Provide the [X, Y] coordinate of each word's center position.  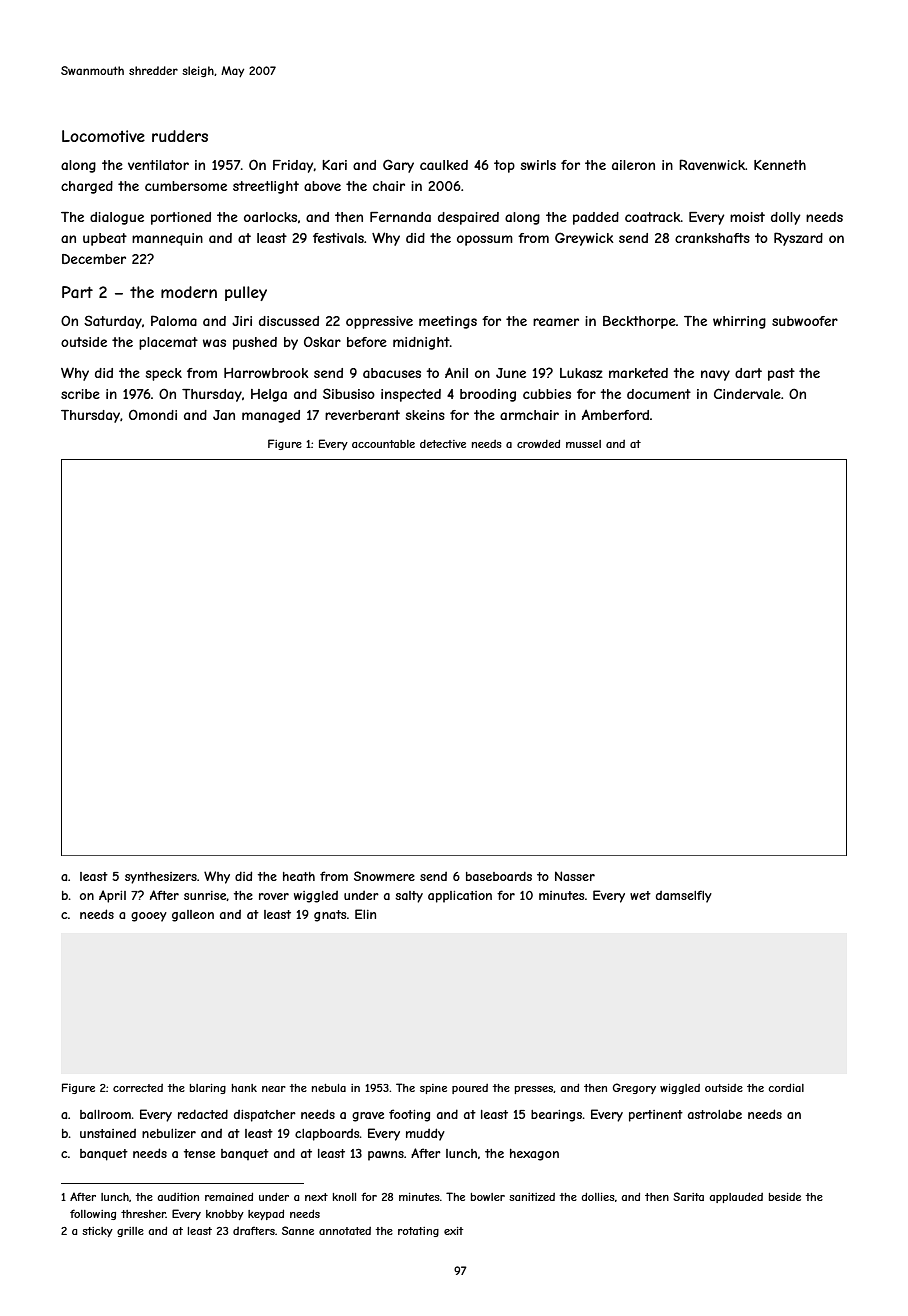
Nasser [575, 876]
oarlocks [270, 217]
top [504, 166]
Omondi [153, 414]
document [659, 394]
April [112, 896]
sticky [97, 1232]
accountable [383, 444]
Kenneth [780, 165]
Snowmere [384, 876]
